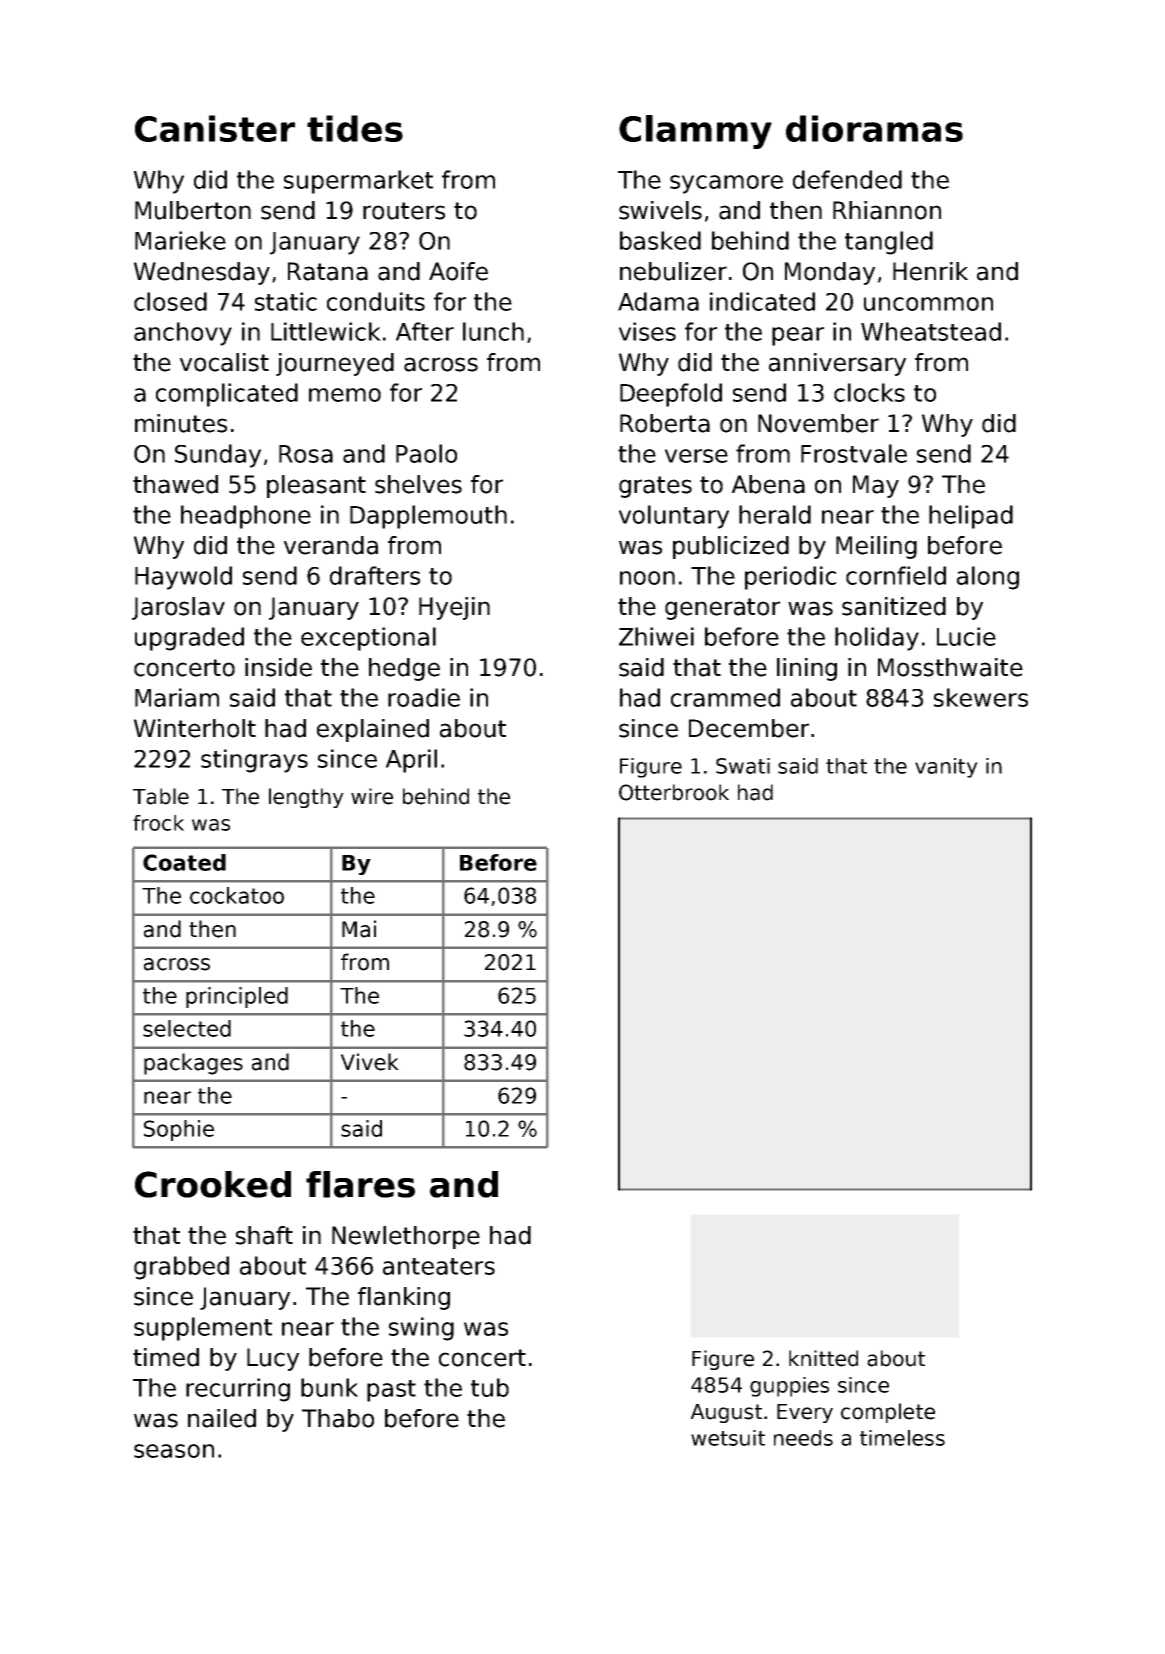 Image resolution: width=1165 pixels, height=1654 pixels. What do you see at coordinates (170, 301) in the screenshot?
I see `closed` at bounding box center [170, 301].
